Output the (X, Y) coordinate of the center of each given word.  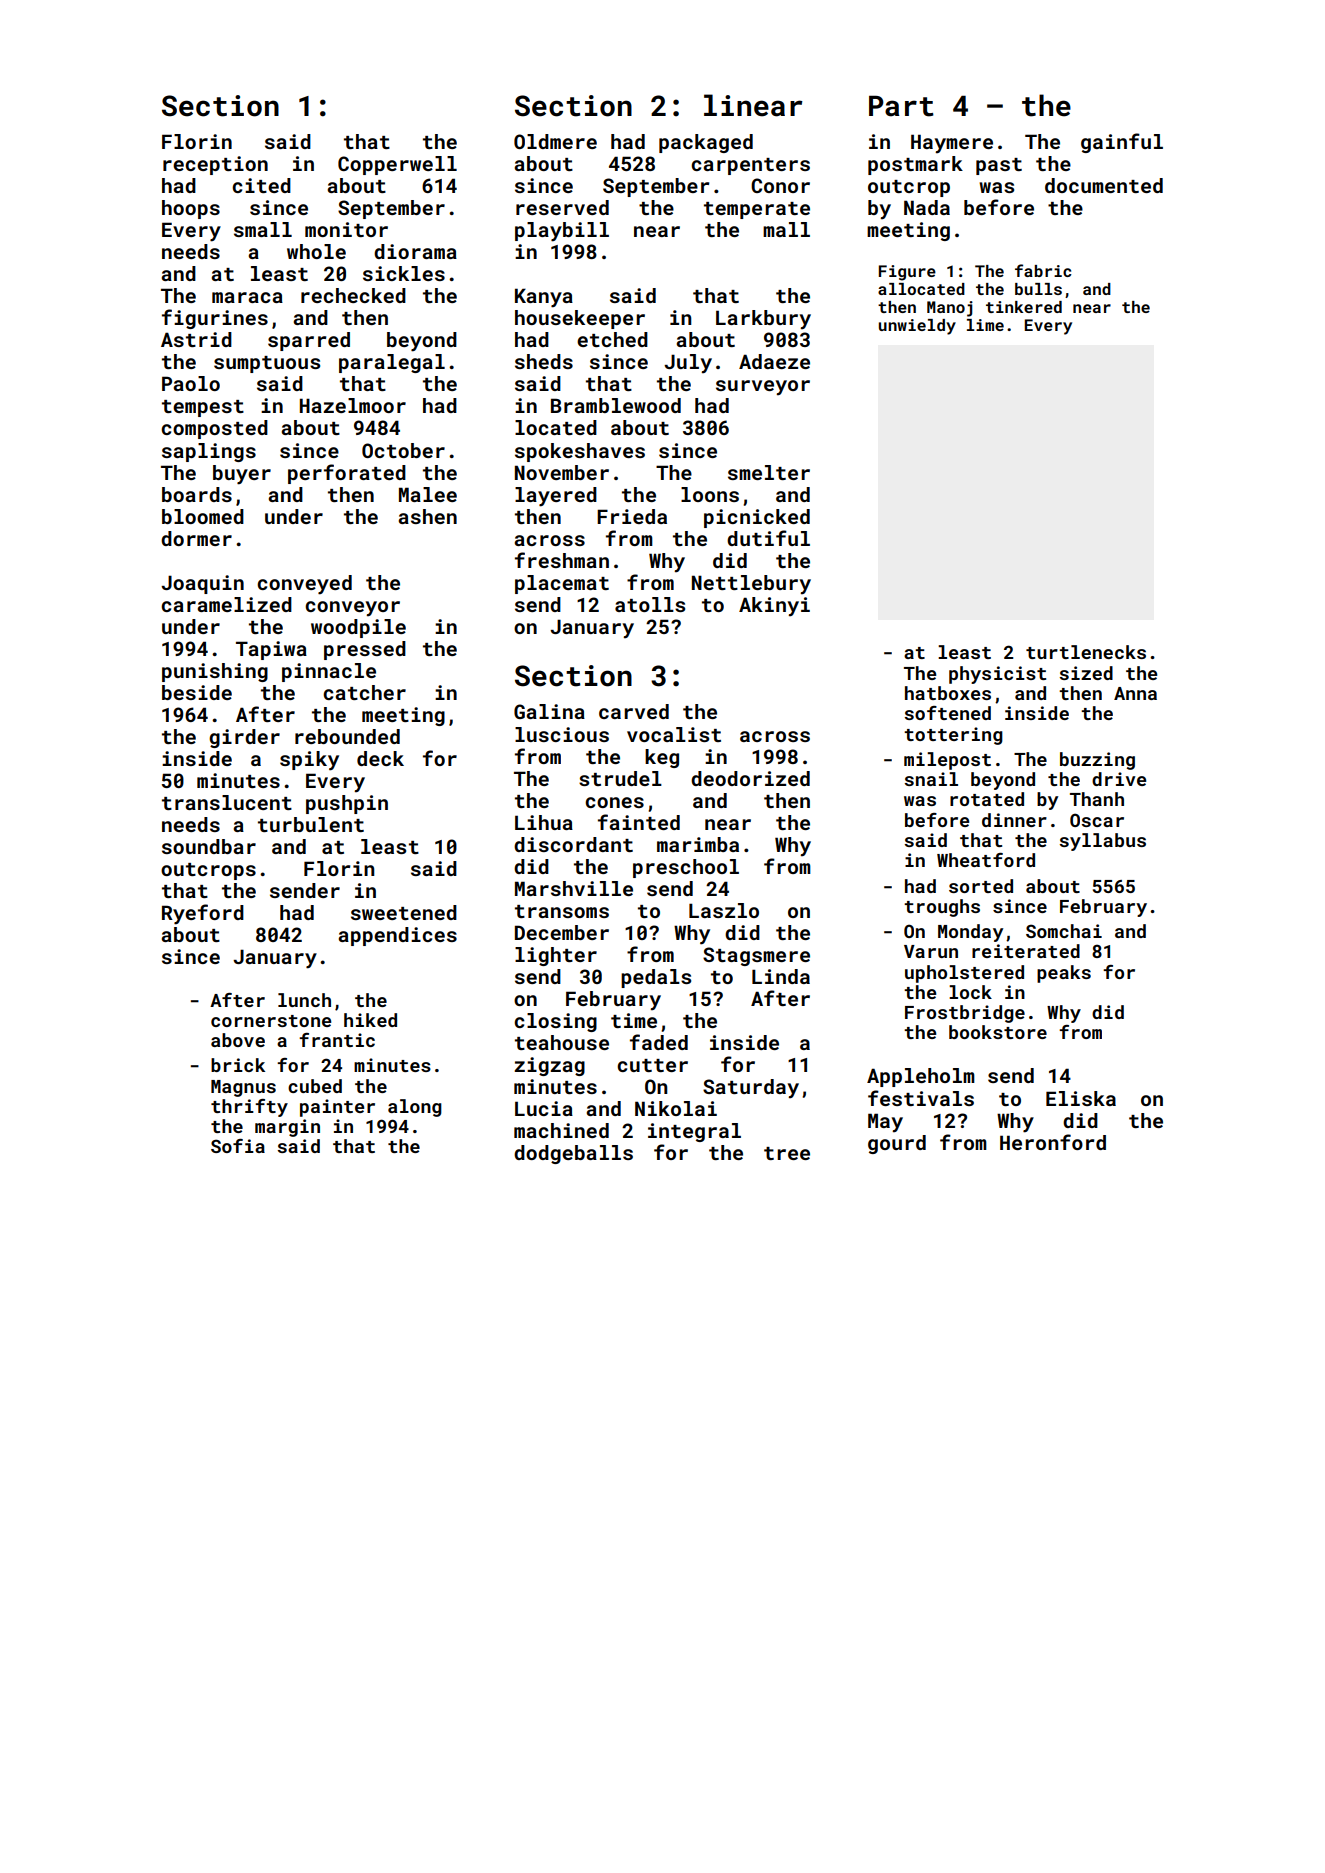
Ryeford (203, 914)
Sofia (238, 1146)
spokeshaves (580, 452)
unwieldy (917, 327)
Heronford (1053, 1142)
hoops (191, 209)
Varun (931, 951)
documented (1104, 185)
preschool (686, 868)
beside (197, 692)
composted (214, 429)
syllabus (1103, 842)
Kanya (544, 298)
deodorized (750, 778)
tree (787, 1153)
